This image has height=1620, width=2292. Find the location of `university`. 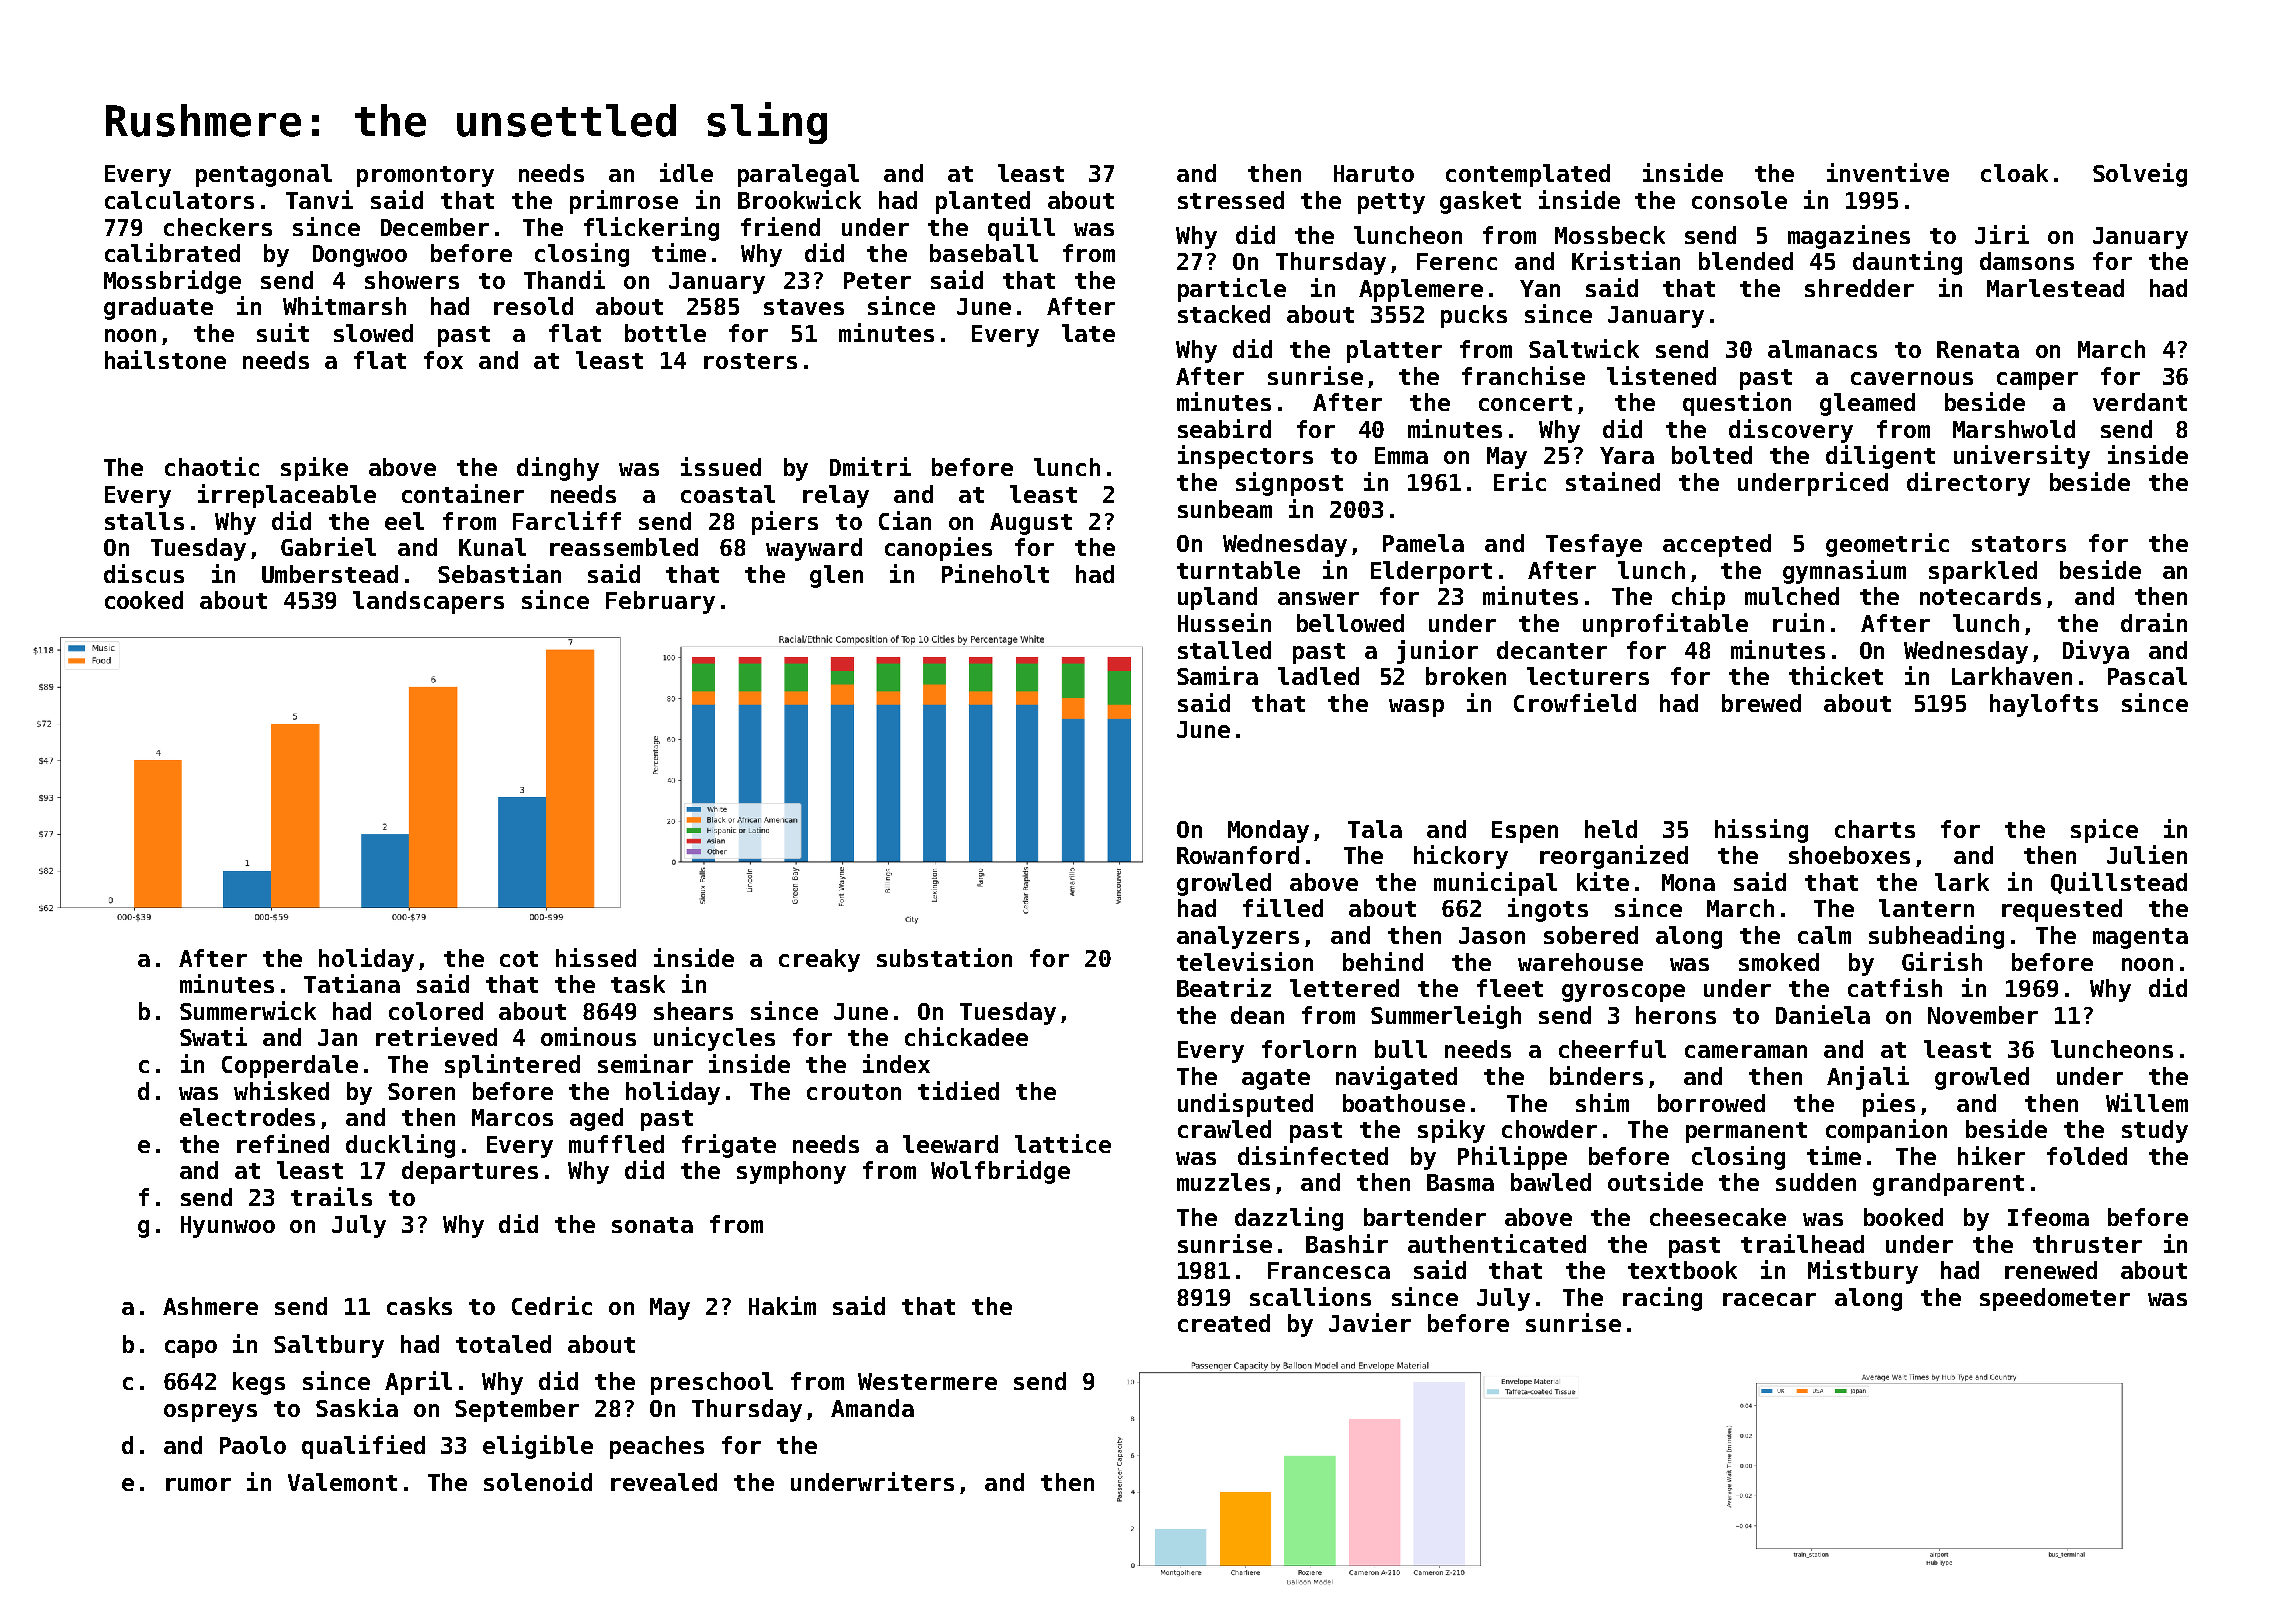

university is located at coordinates (2022, 457).
